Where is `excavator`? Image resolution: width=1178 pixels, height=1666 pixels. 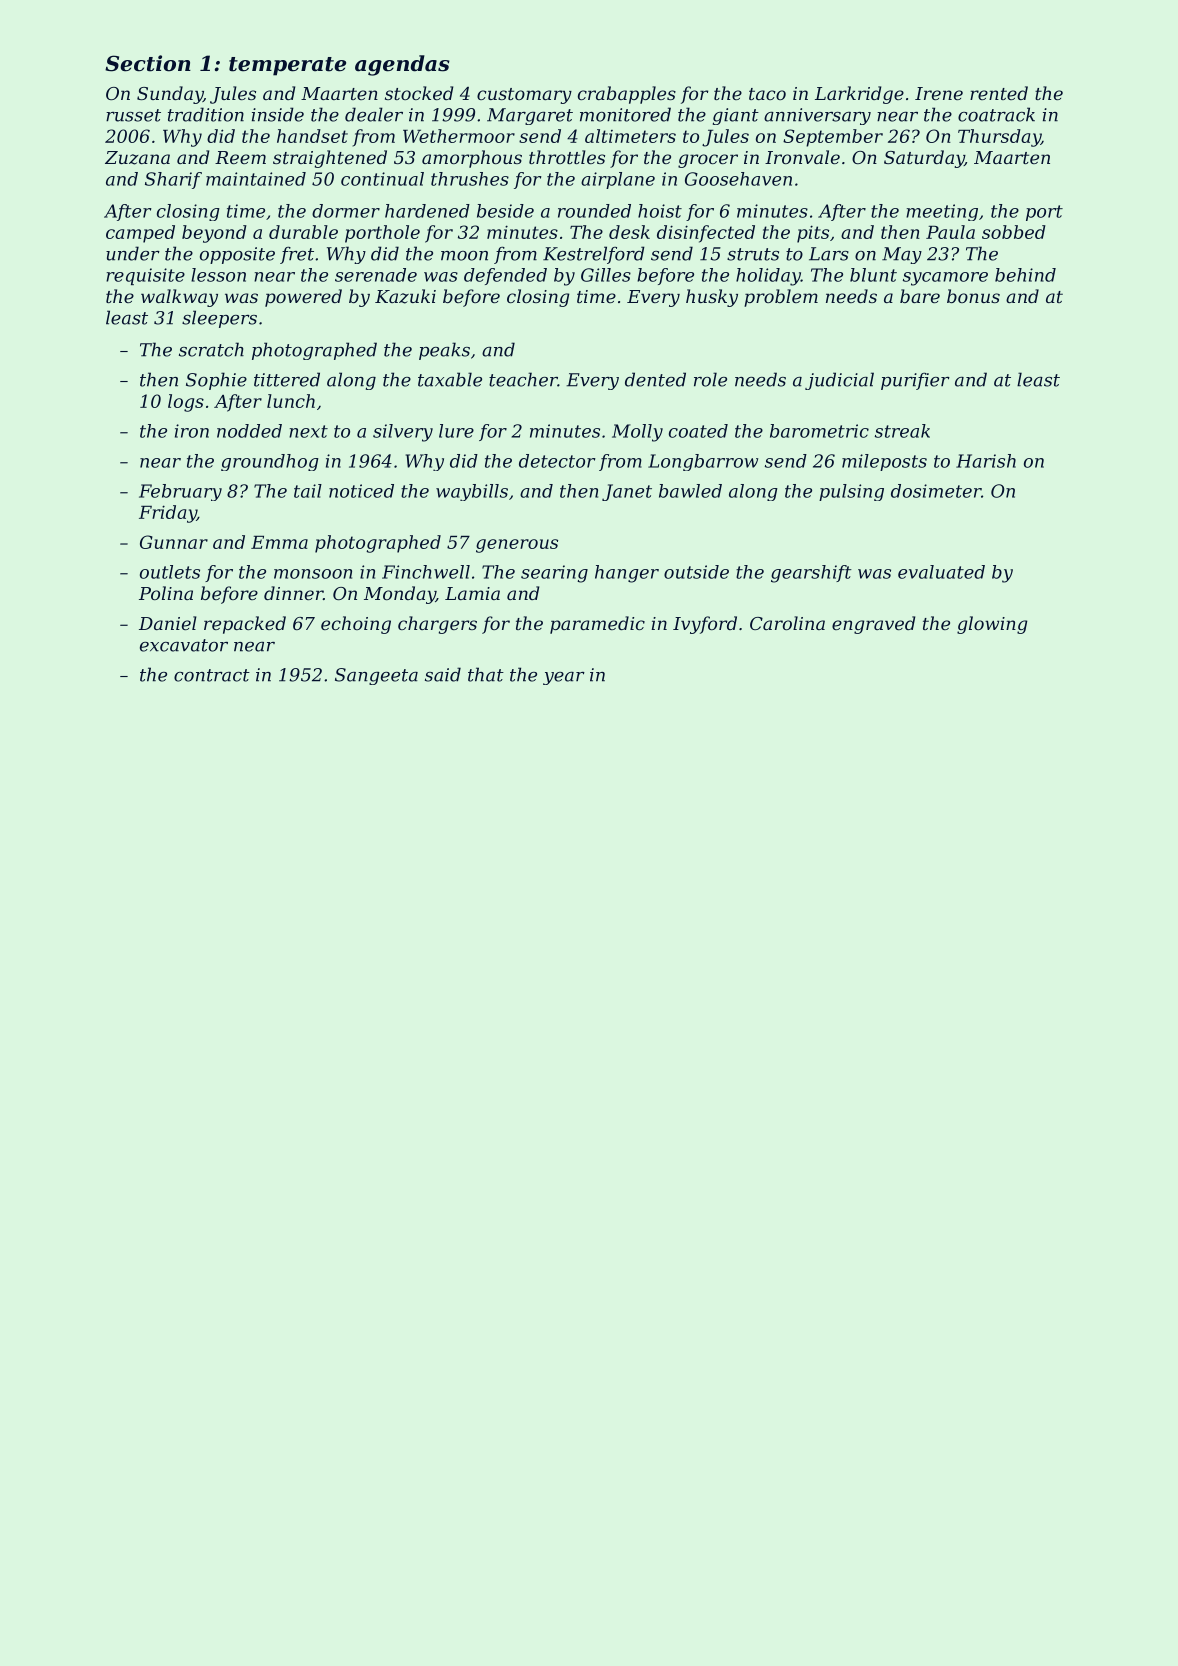
excavator is located at coordinates (184, 645).
